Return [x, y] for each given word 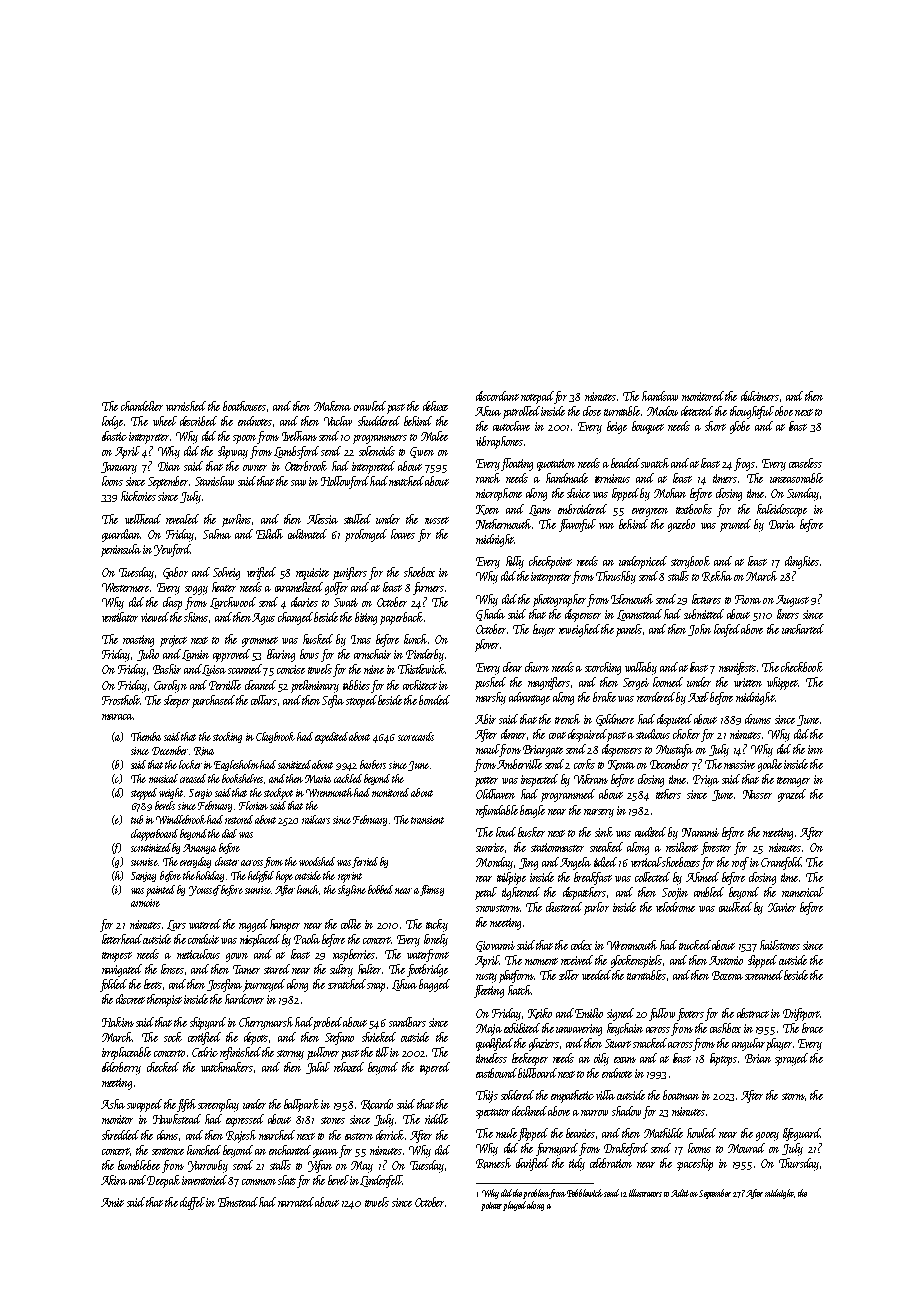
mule [506, 1133]
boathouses [244, 406]
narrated [296, 1202]
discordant [497, 396]
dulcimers [760, 396]
